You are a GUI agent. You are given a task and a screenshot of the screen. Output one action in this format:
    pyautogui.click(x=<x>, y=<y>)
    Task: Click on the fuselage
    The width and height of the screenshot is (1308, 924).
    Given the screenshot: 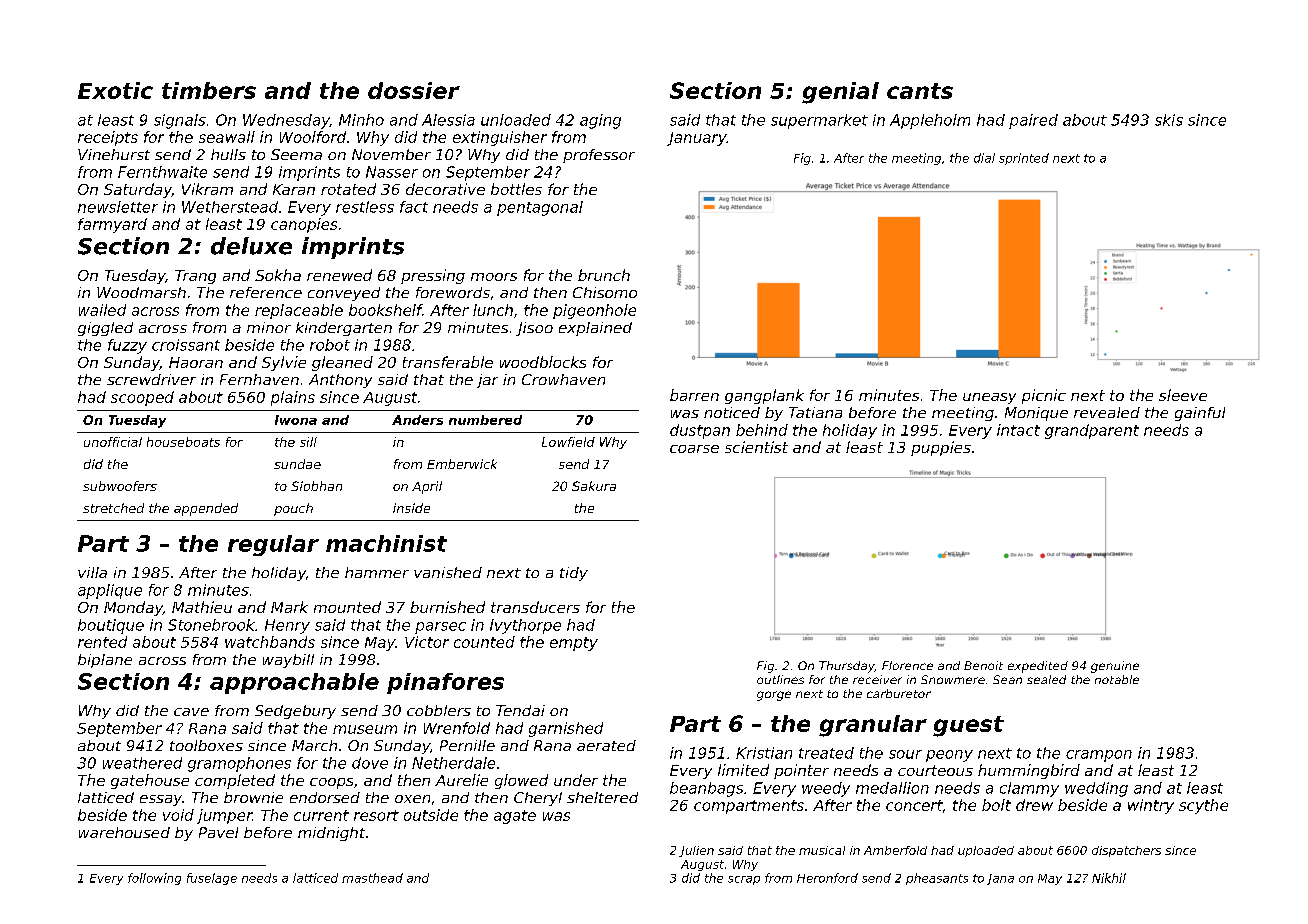 What is the action you would take?
    pyautogui.click(x=212, y=879)
